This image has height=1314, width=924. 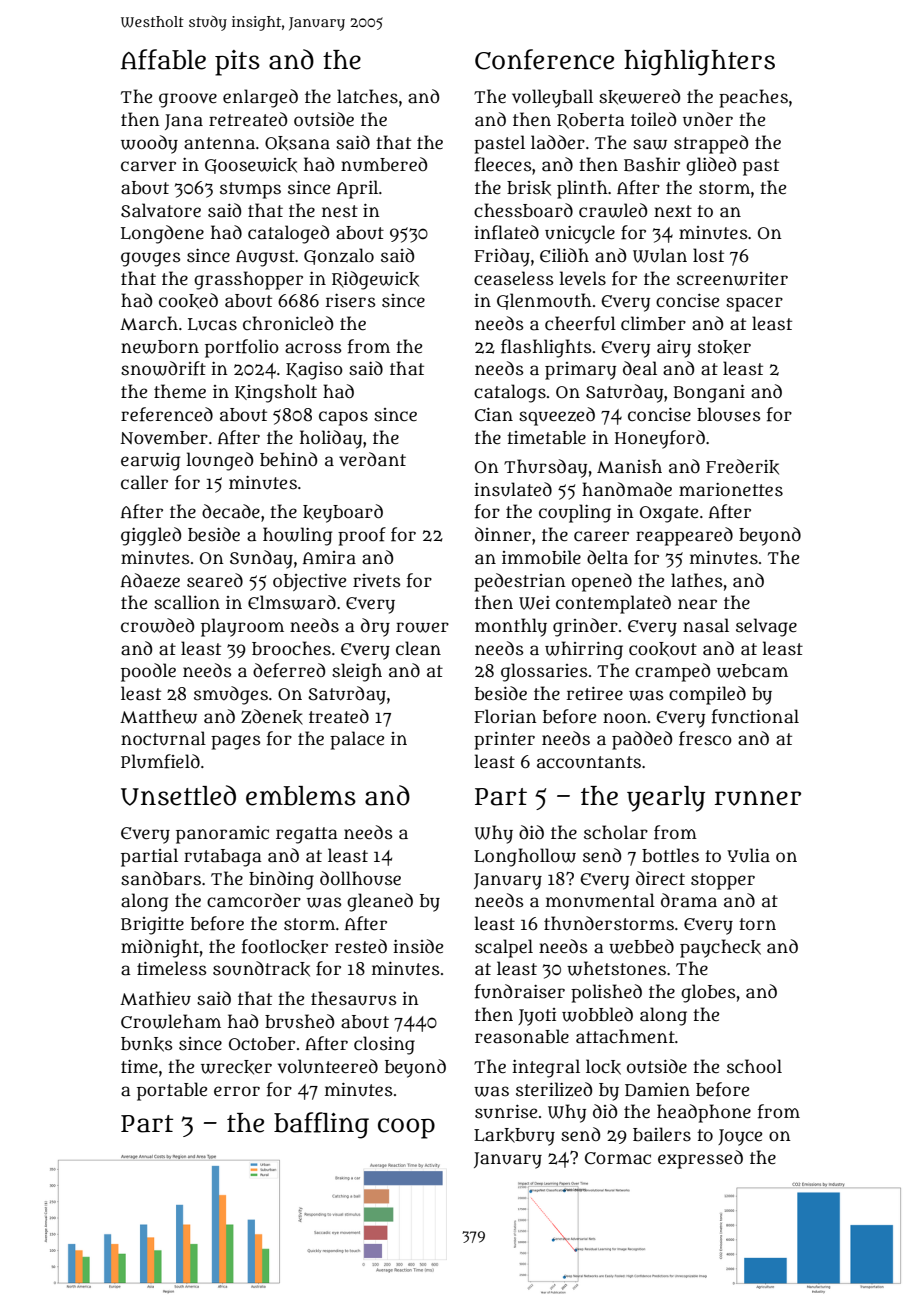 I want to click on Crowleham, so click(x=171, y=1021).
